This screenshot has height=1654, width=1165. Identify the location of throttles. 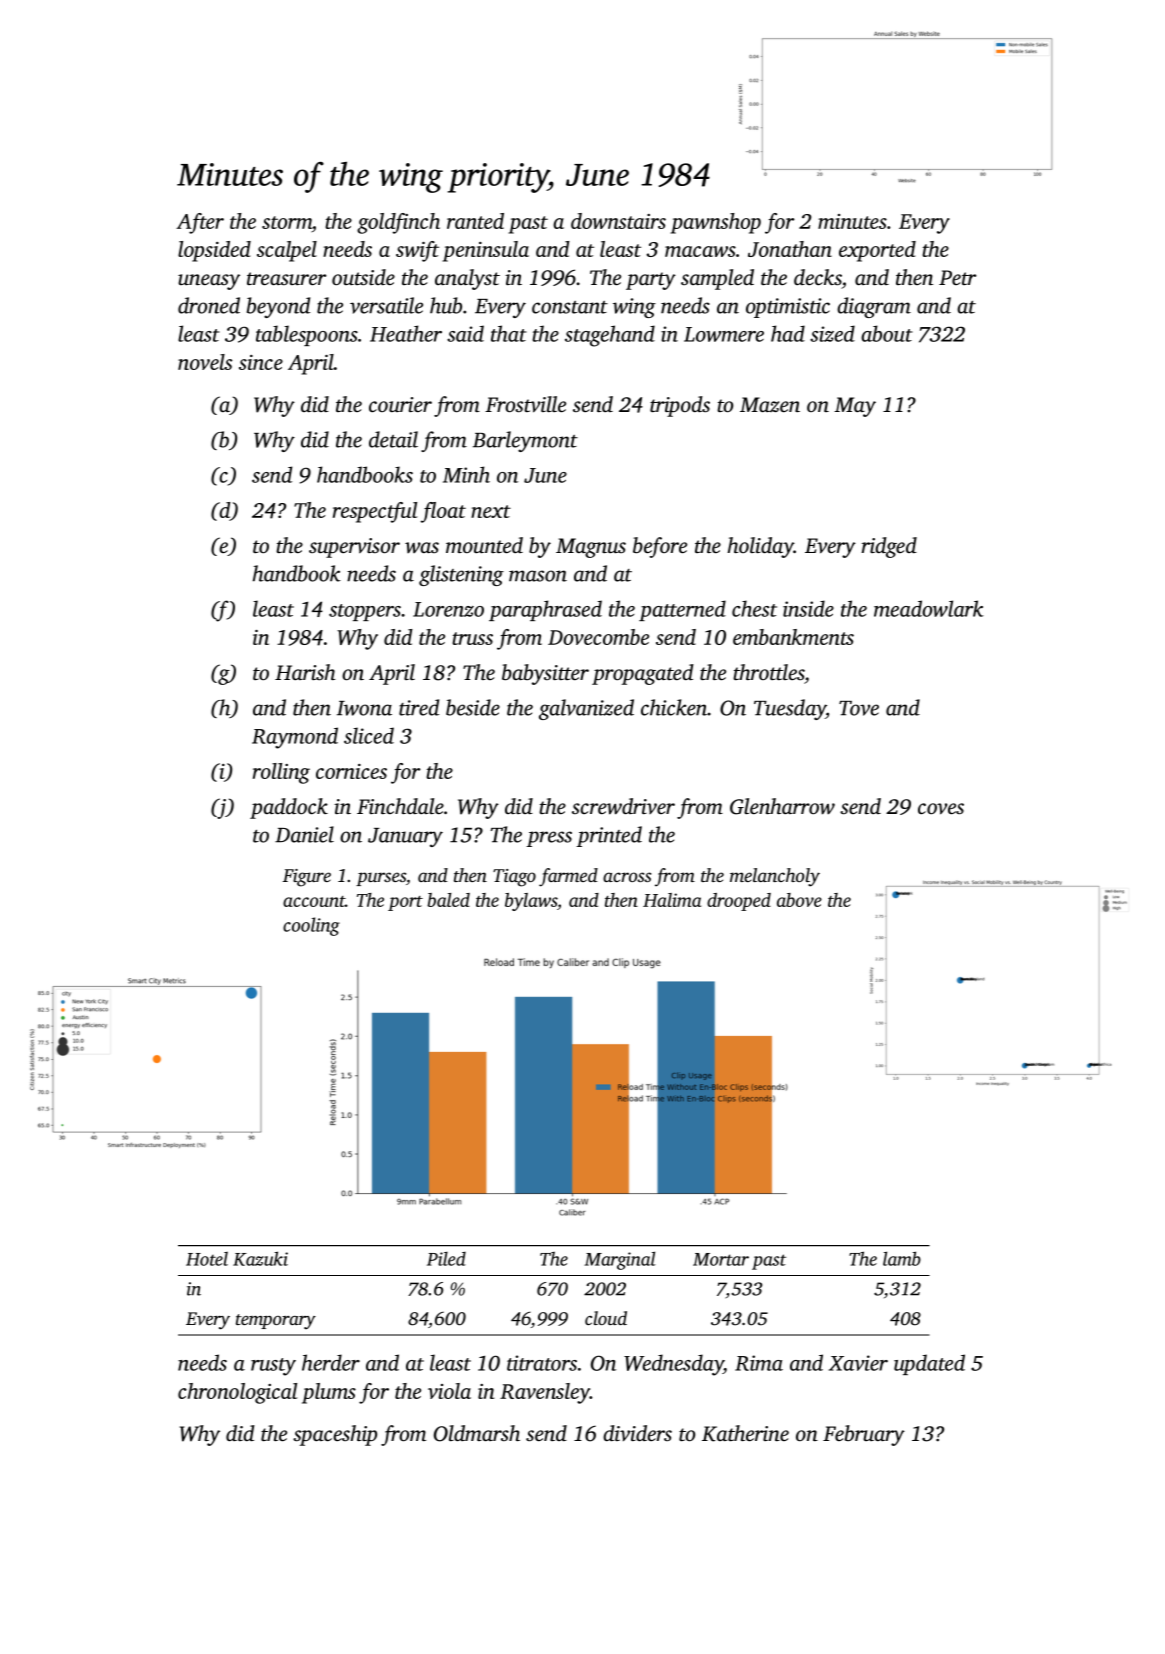
(769, 672).
